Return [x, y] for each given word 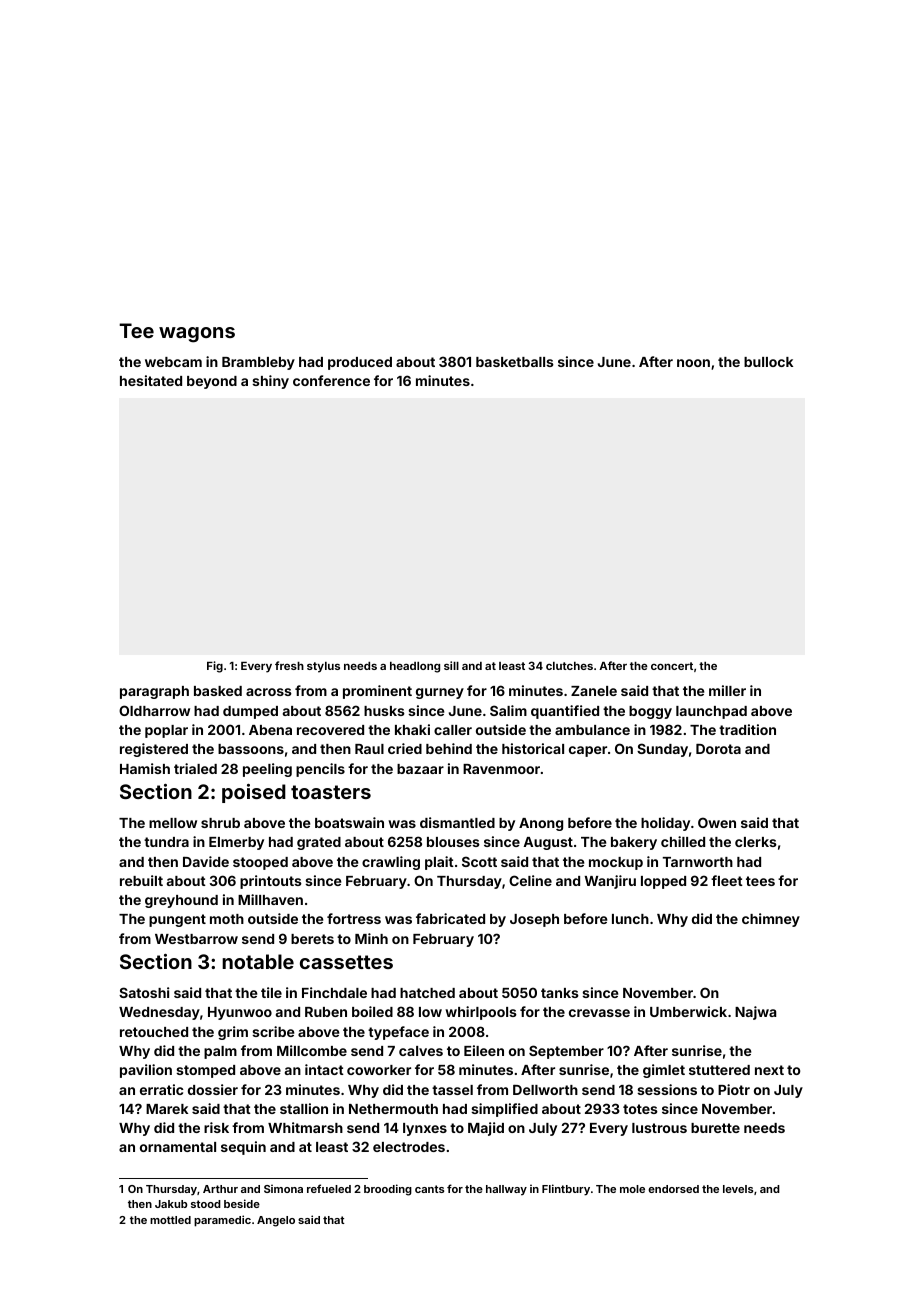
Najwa [755, 1013]
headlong [415, 667]
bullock [768, 362]
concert [672, 666]
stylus [323, 667]
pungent [177, 920]
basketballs [515, 362]
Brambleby [258, 363]
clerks [756, 842]
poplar [166, 731]
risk [216, 1127]
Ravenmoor [501, 769]
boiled [372, 1011]
